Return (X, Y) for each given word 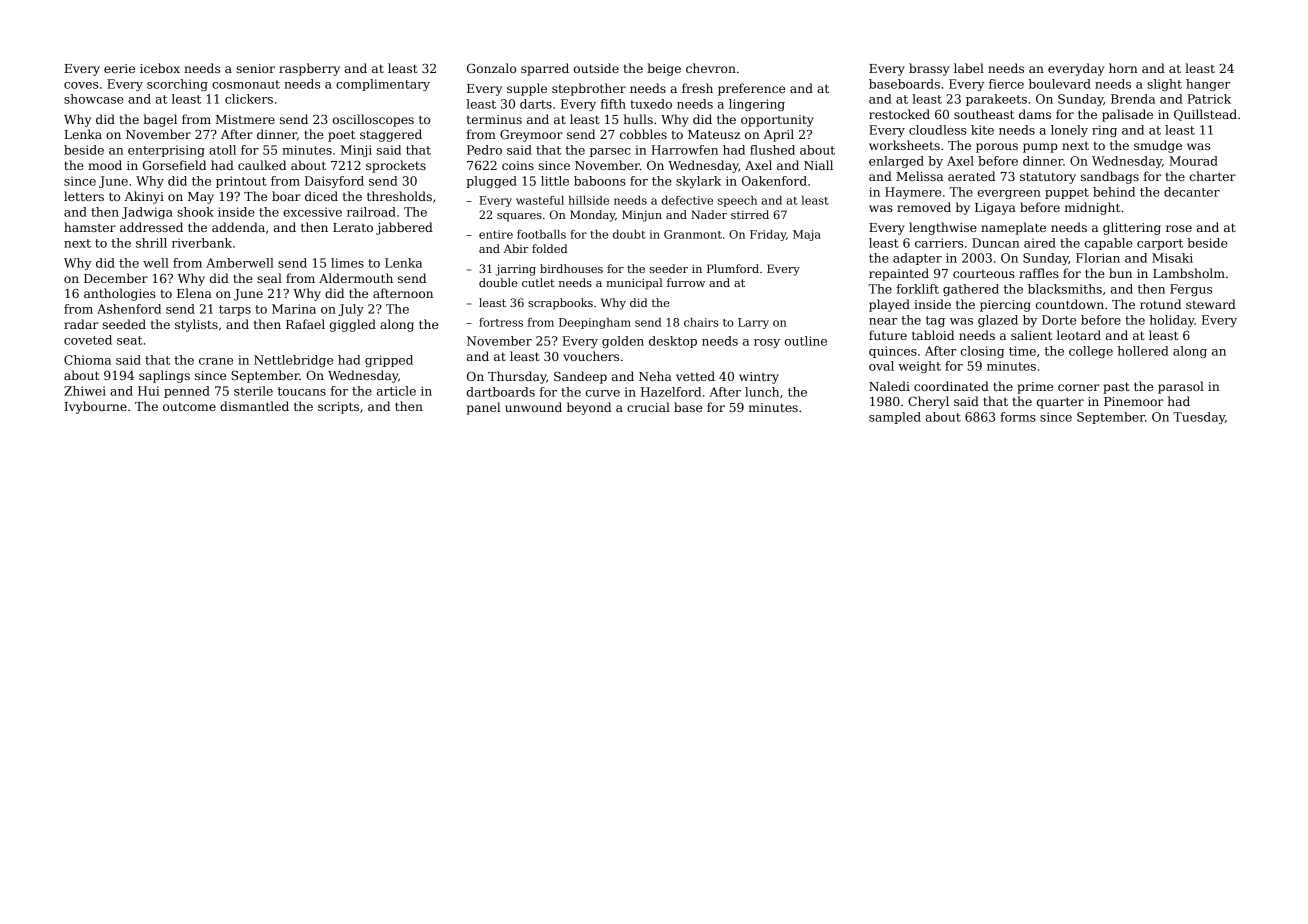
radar (81, 324)
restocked (899, 114)
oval (881, 366)
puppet (1067, 193)
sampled (895, 418)
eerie (119, 68)
